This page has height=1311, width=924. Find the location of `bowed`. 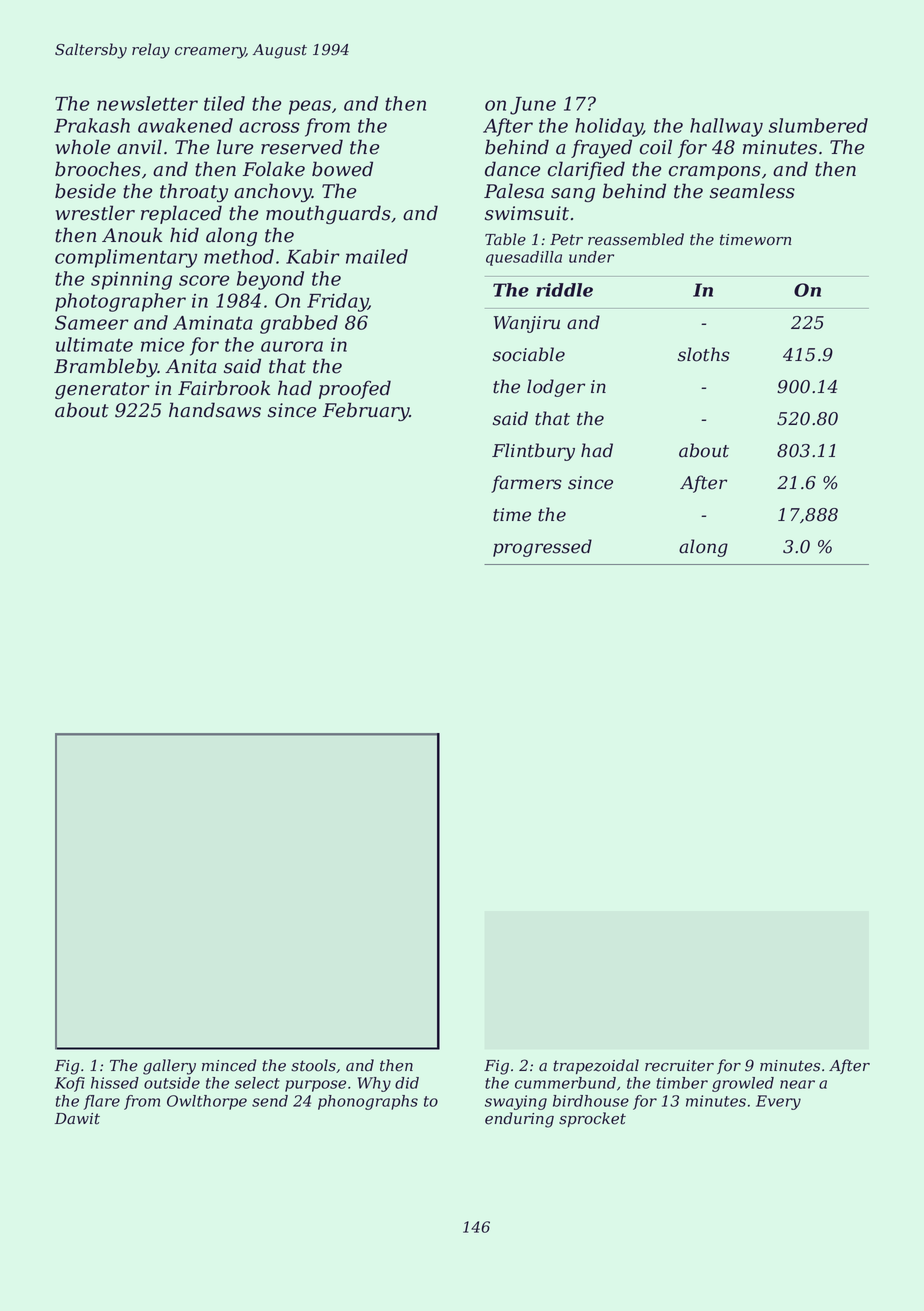

bowed is located at coordinates (342, 169).
